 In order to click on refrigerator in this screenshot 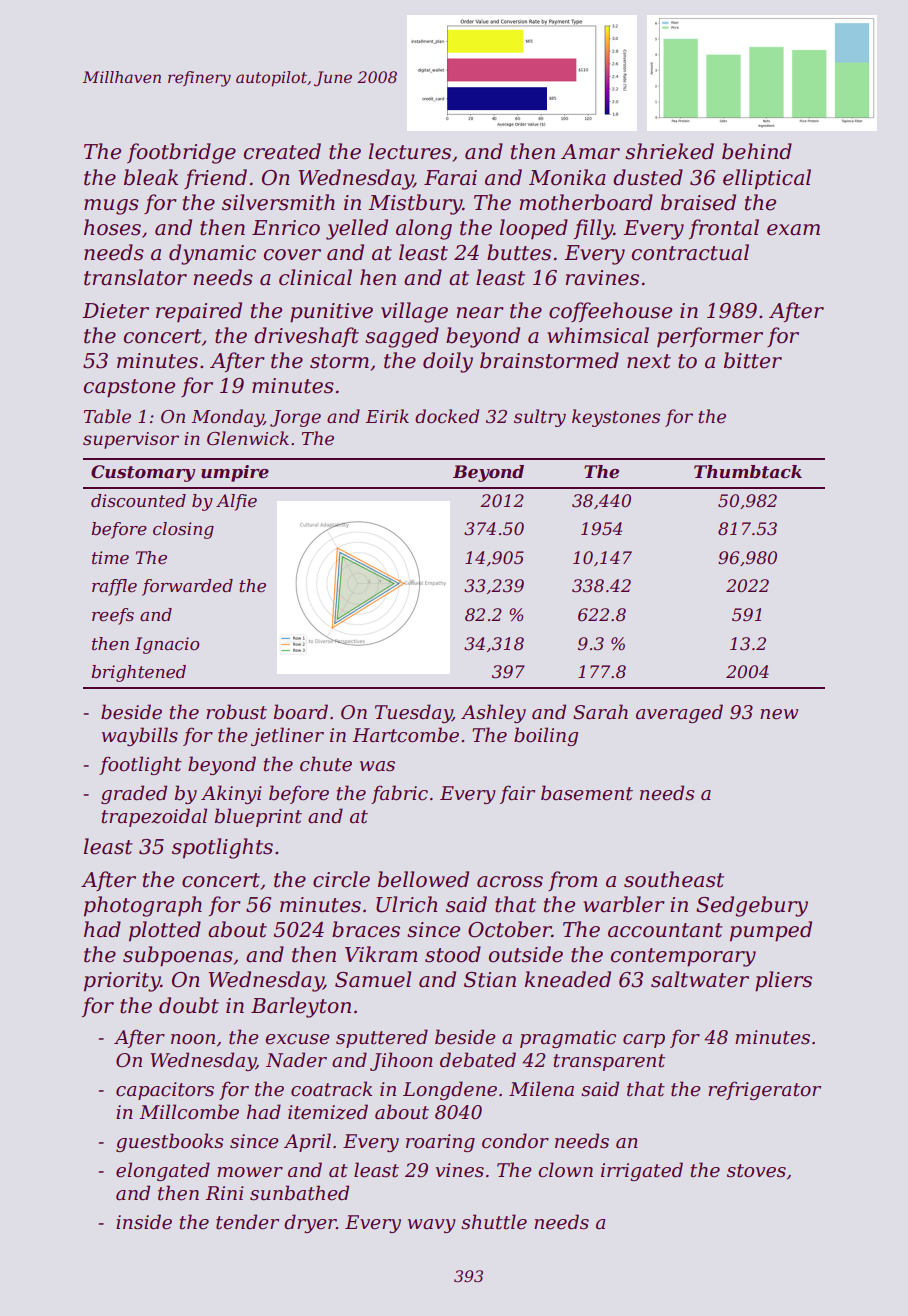, I will do `click(764, 1090)`.
